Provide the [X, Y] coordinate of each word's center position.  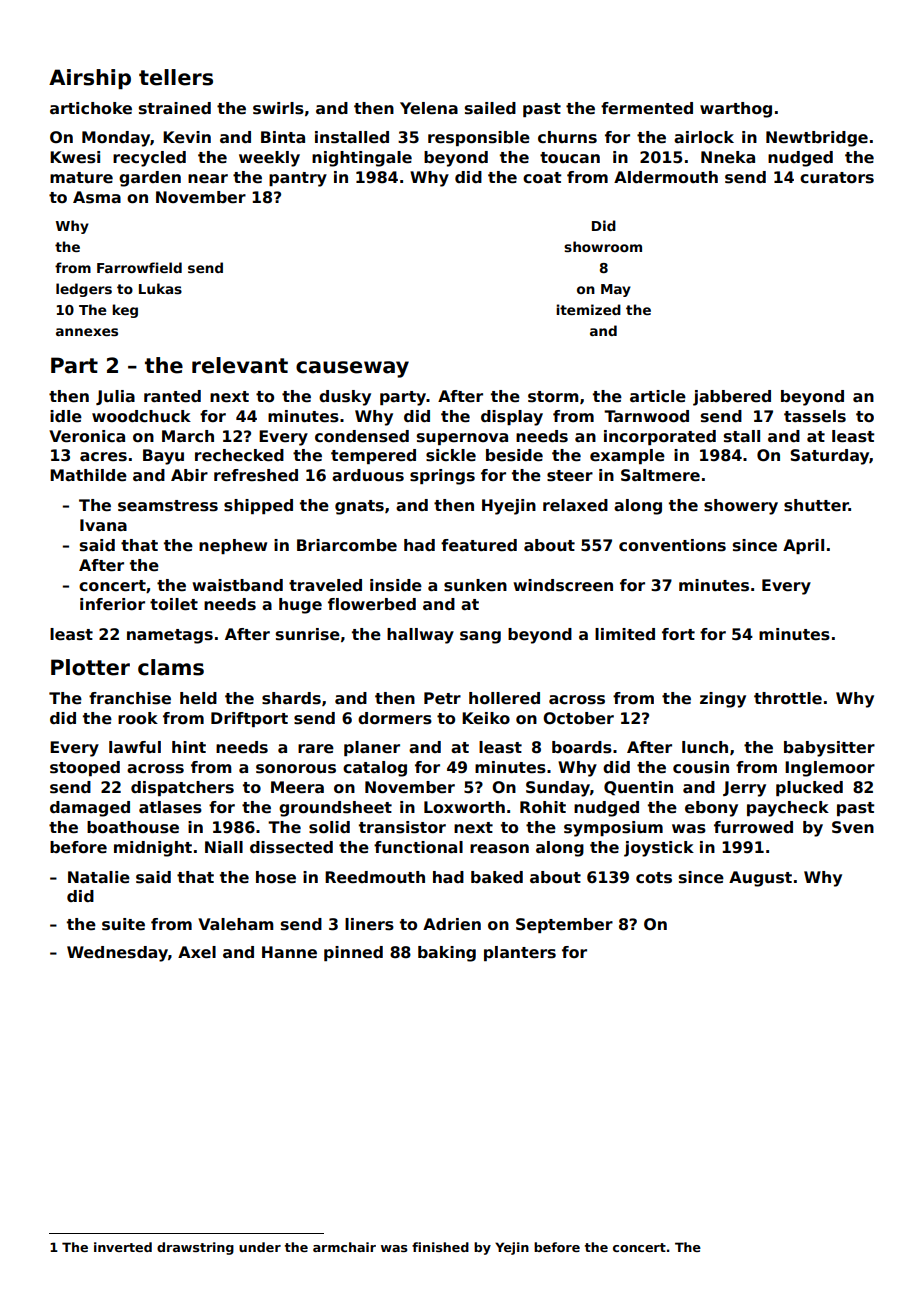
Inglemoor [830, 769]
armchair [344, 1247]
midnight [153, 849]
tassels [815, 416]
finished [440, 1247]
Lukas [160, 288]
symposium [613, 829]
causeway [352, 369]
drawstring [195, 1248]
